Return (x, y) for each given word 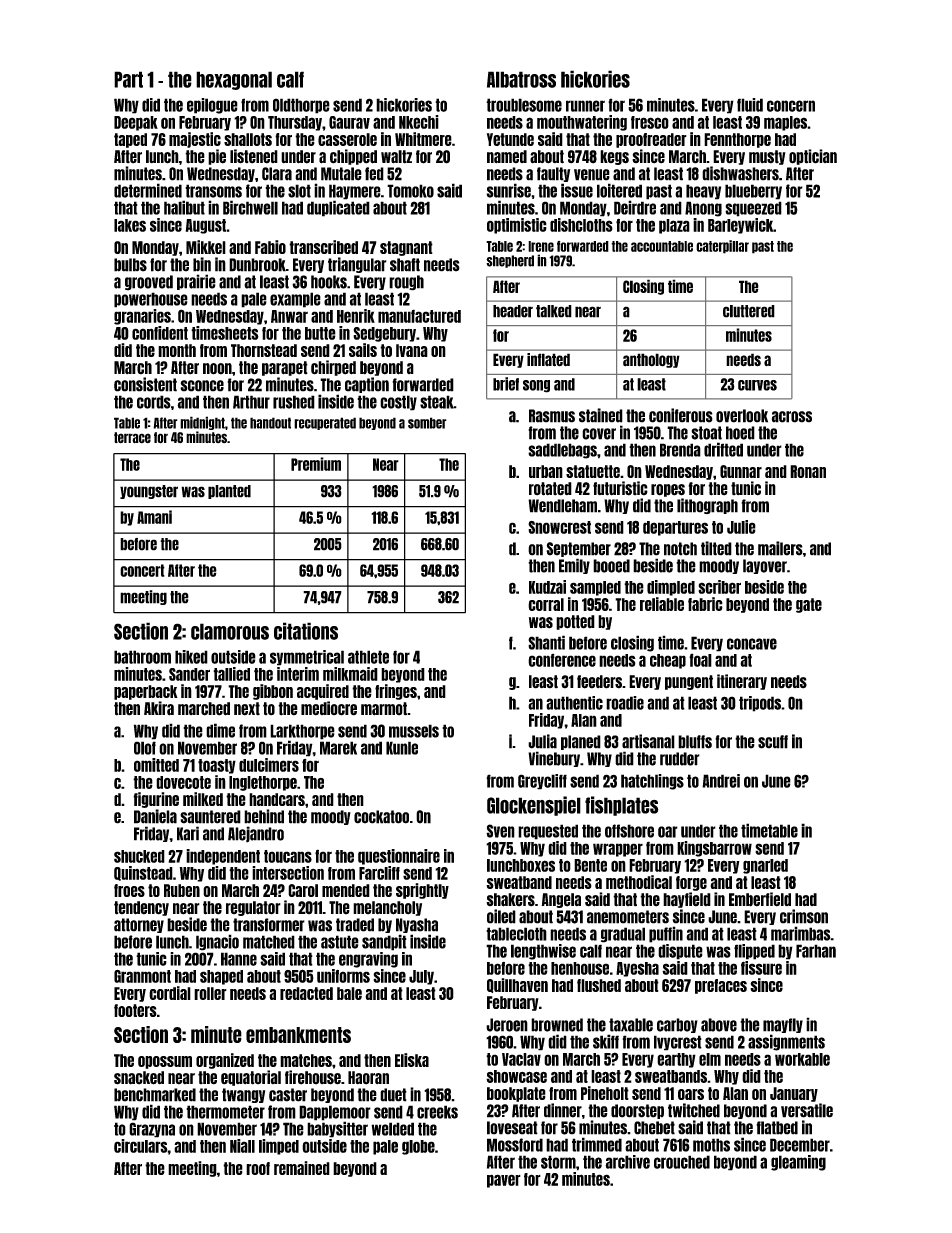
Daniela (155, 816)
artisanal (648, 741)
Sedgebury (384, 334)
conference (562, 660)
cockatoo (381, 817)
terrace (132, 437)
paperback (146, 692)
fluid (750, 105)
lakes (130, 225)
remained (302, 1168)
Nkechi (419, 122)
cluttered (749, 311)
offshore (629, 831)
